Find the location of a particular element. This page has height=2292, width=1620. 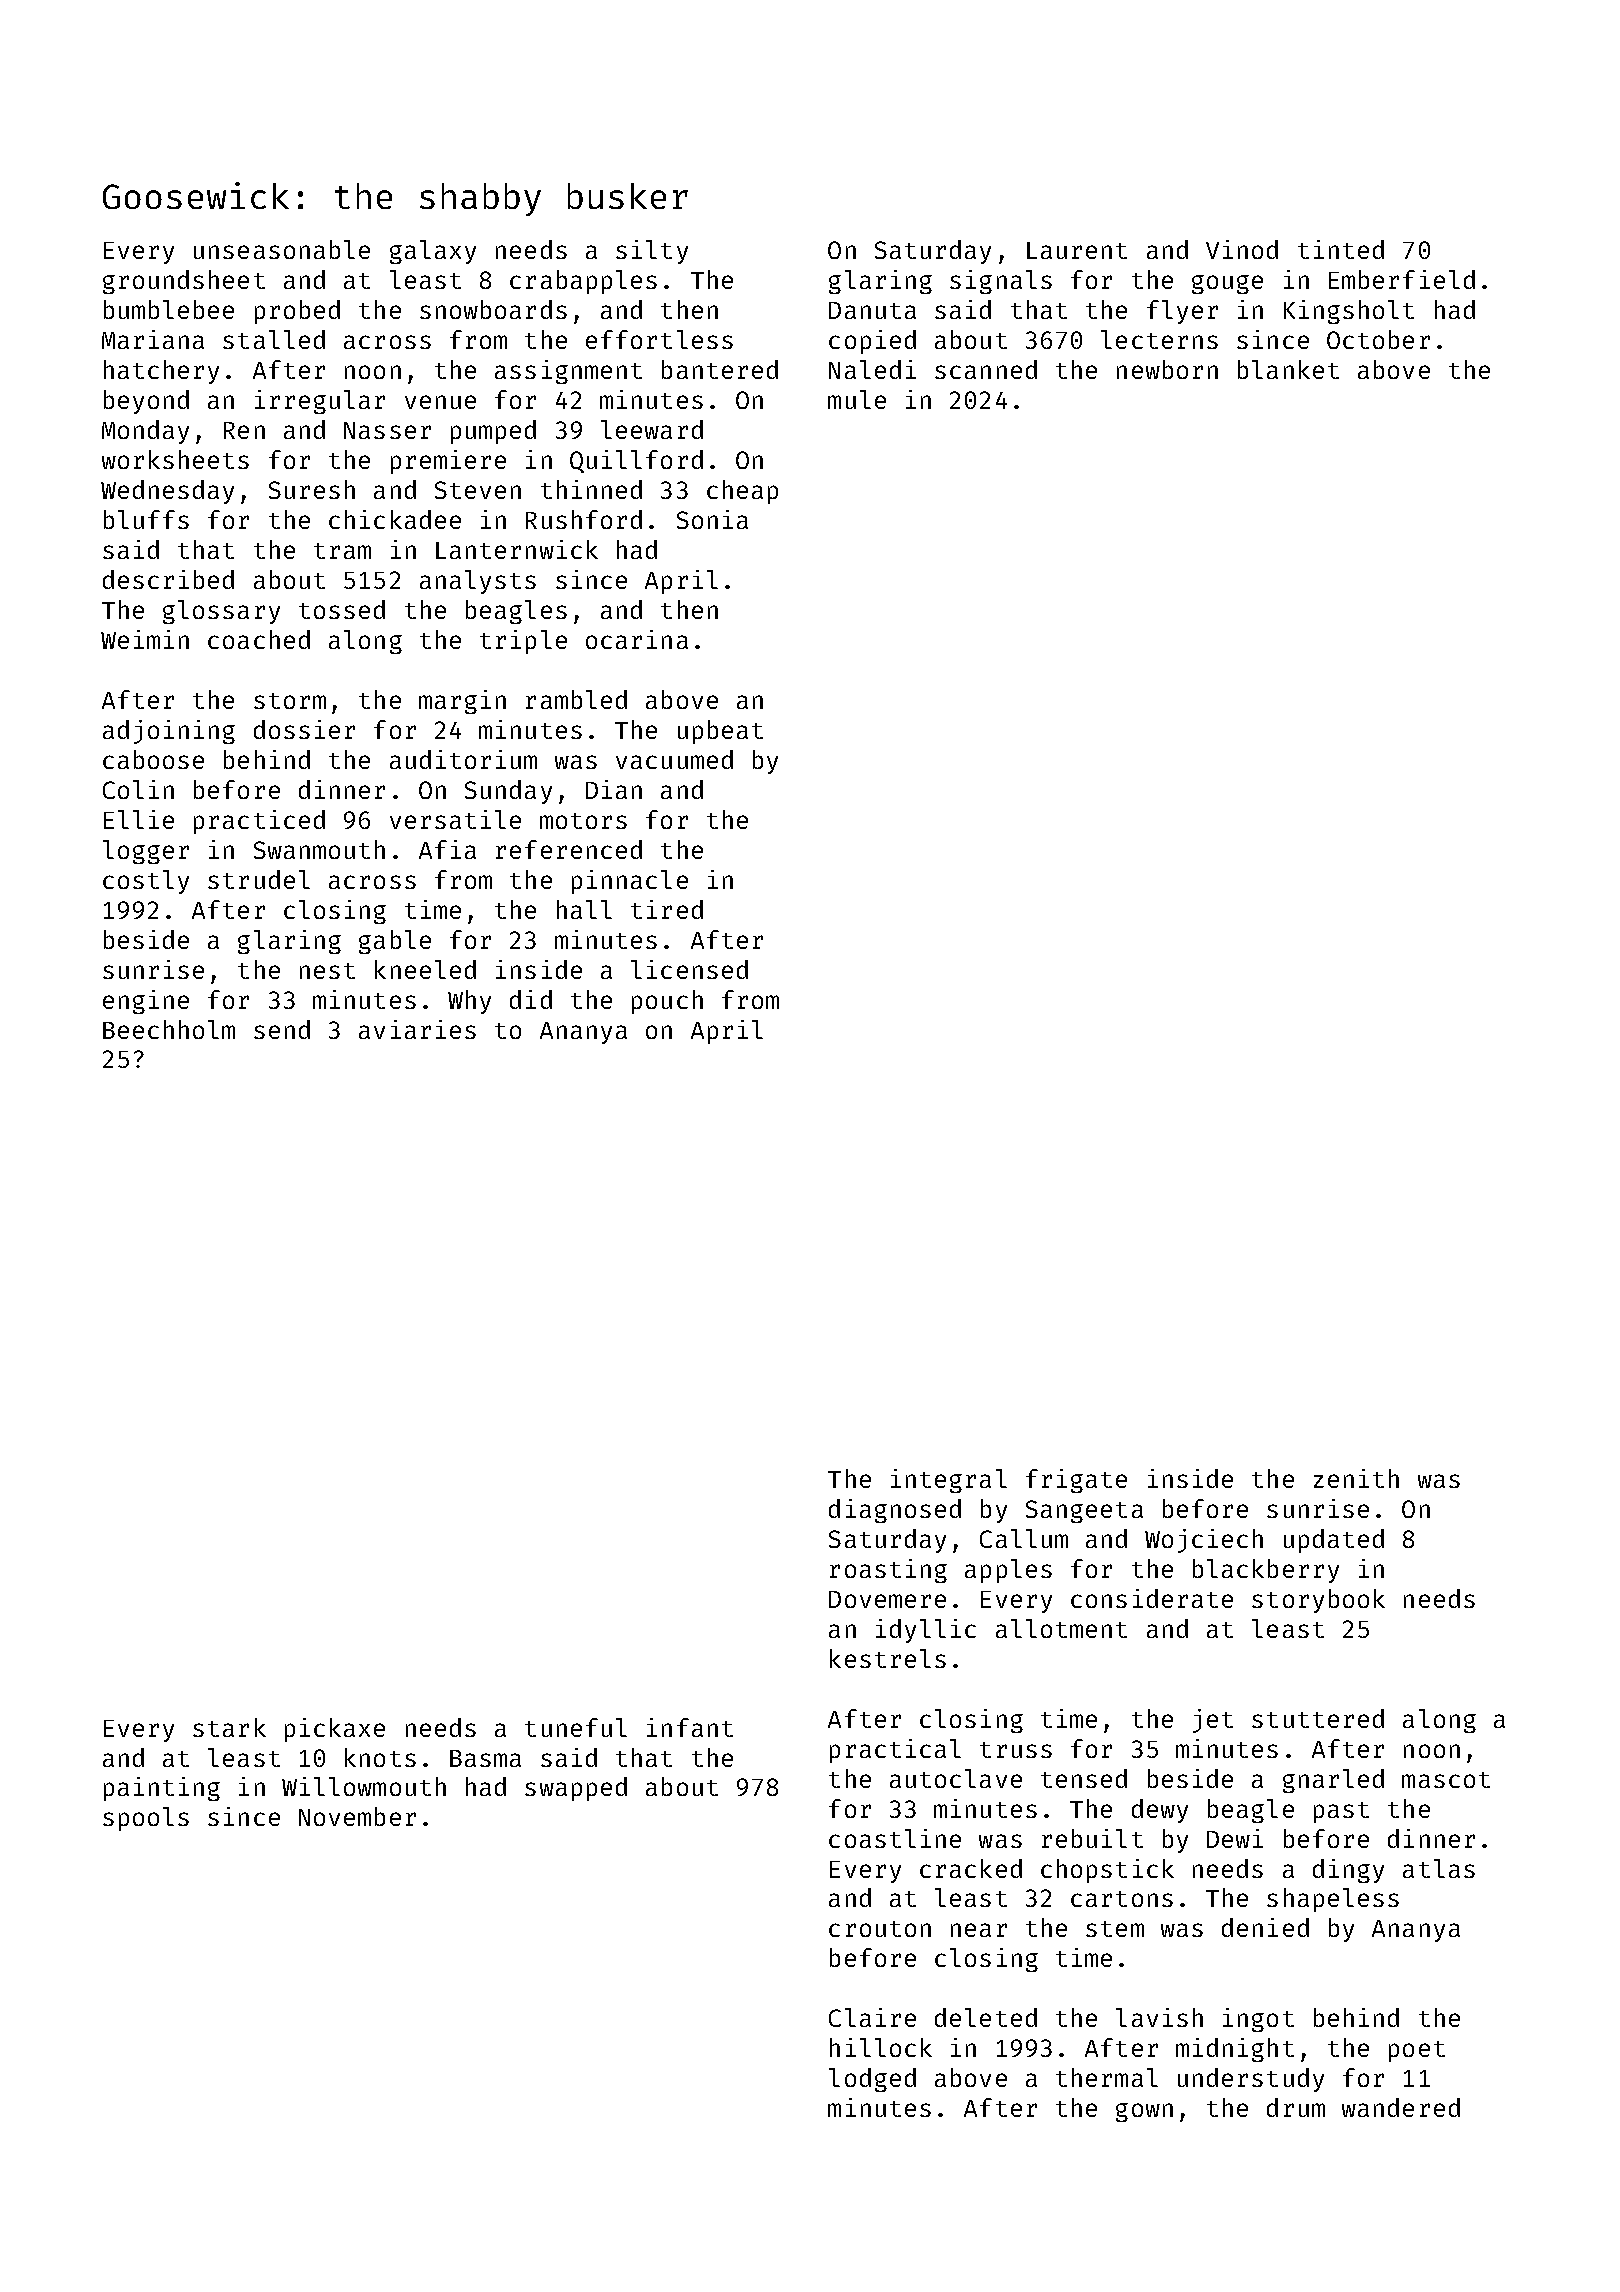

signals is located at coordinates (1001, 282).
